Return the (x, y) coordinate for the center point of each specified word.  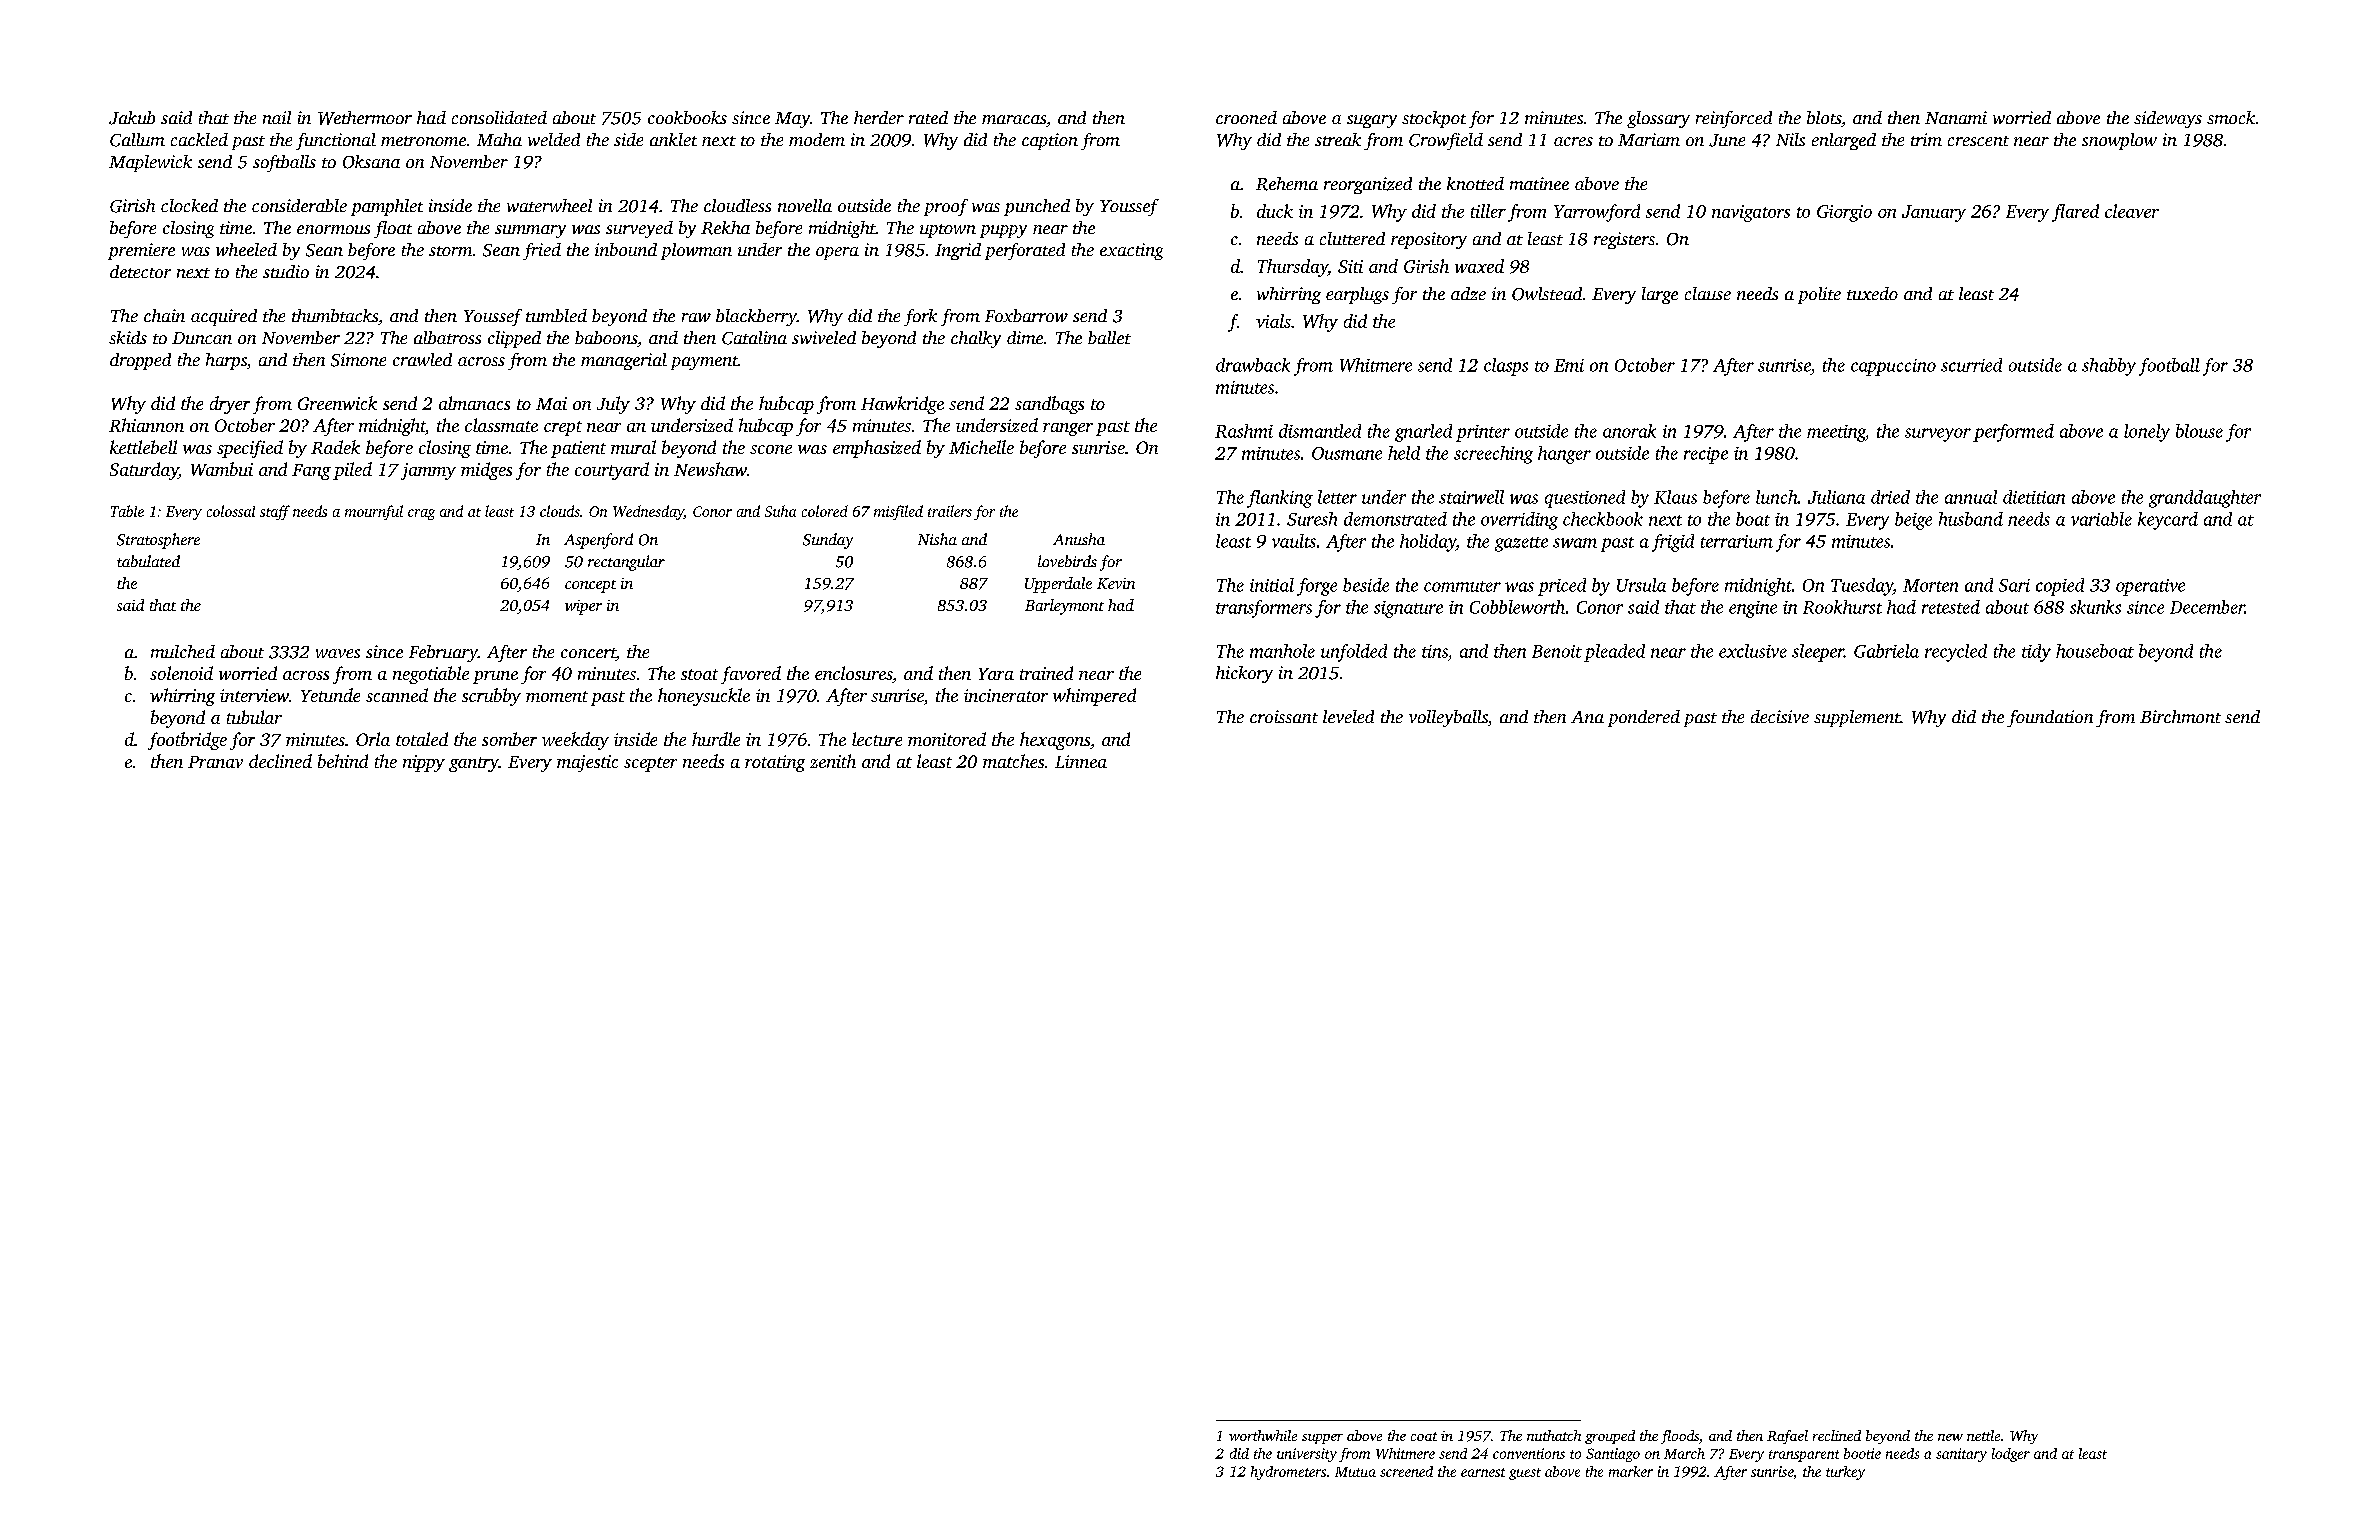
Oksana (371, 162)
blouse (2199, 431)
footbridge (187, 741)
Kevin (1116, 583)
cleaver (2132, 211)
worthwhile (1263, 1435)
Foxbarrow (1026, 315)
